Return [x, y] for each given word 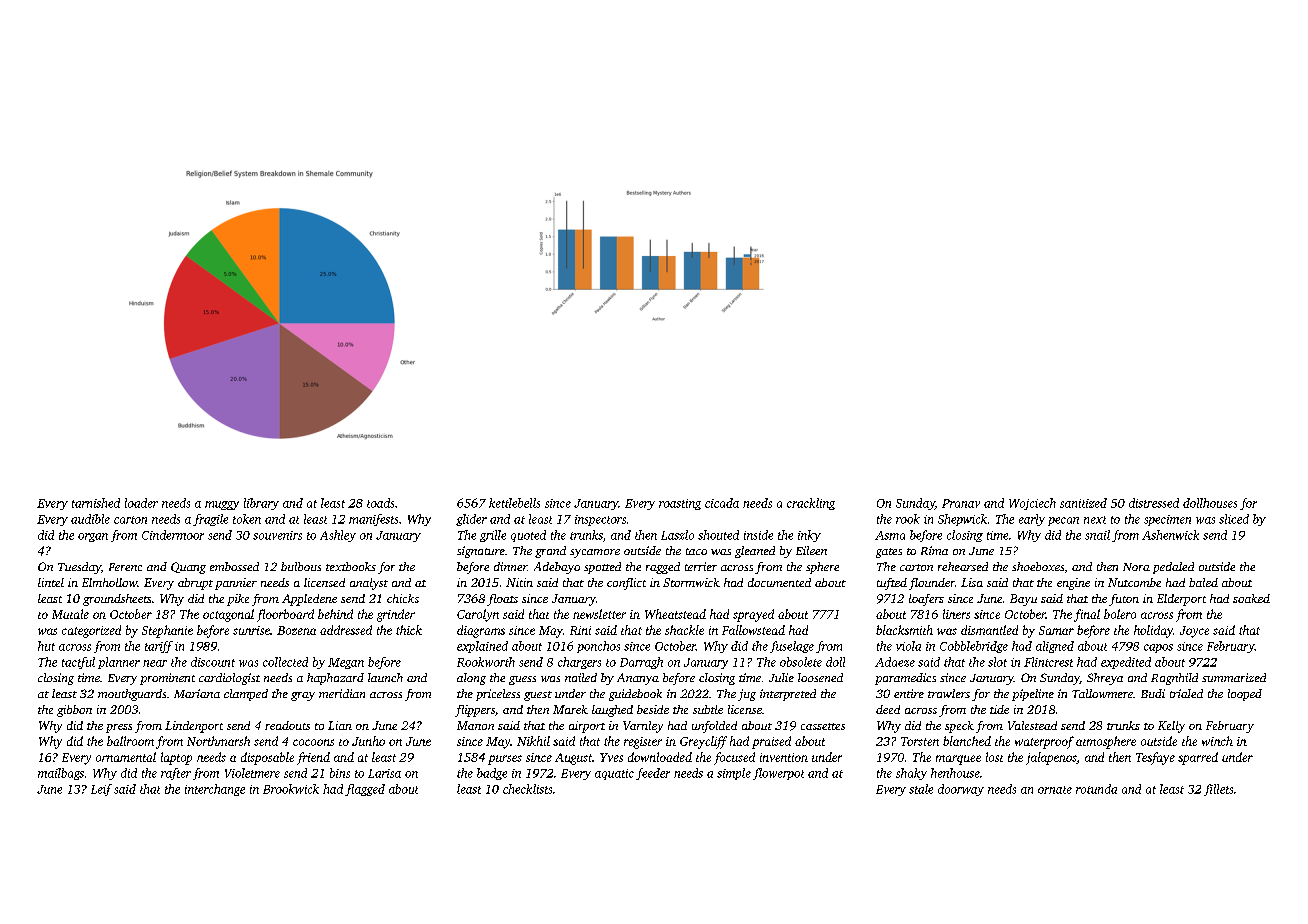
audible [90, 519]
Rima [934, 550]
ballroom [130, 741]
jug [747, 695]
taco [696, 551]
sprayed [753, 615]
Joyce [1194, 632]
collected [285, 662]
